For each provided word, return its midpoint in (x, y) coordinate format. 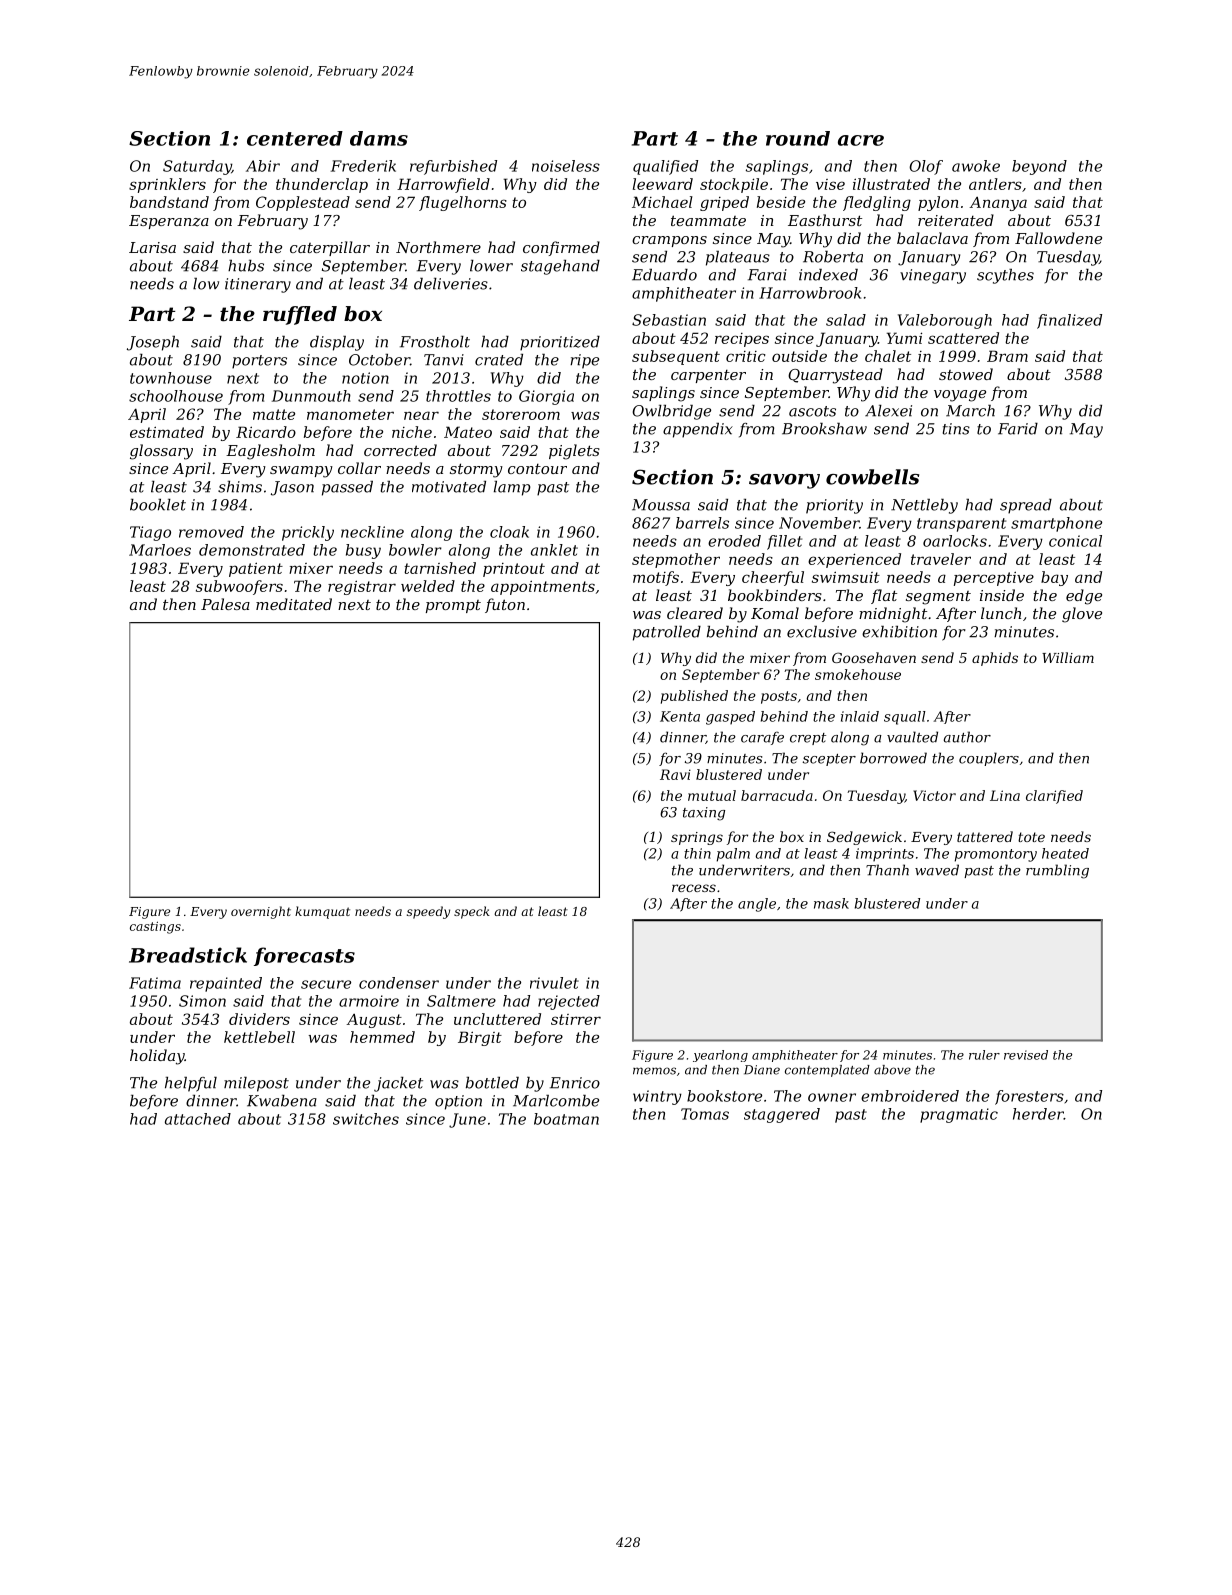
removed (211, 532)
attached (198, 1119)
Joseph (153, 343)
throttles (458, 396)
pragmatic (959, 1115)
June (467, 1120)
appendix (698, 430)
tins (956, 429)
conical (1075, 541)
